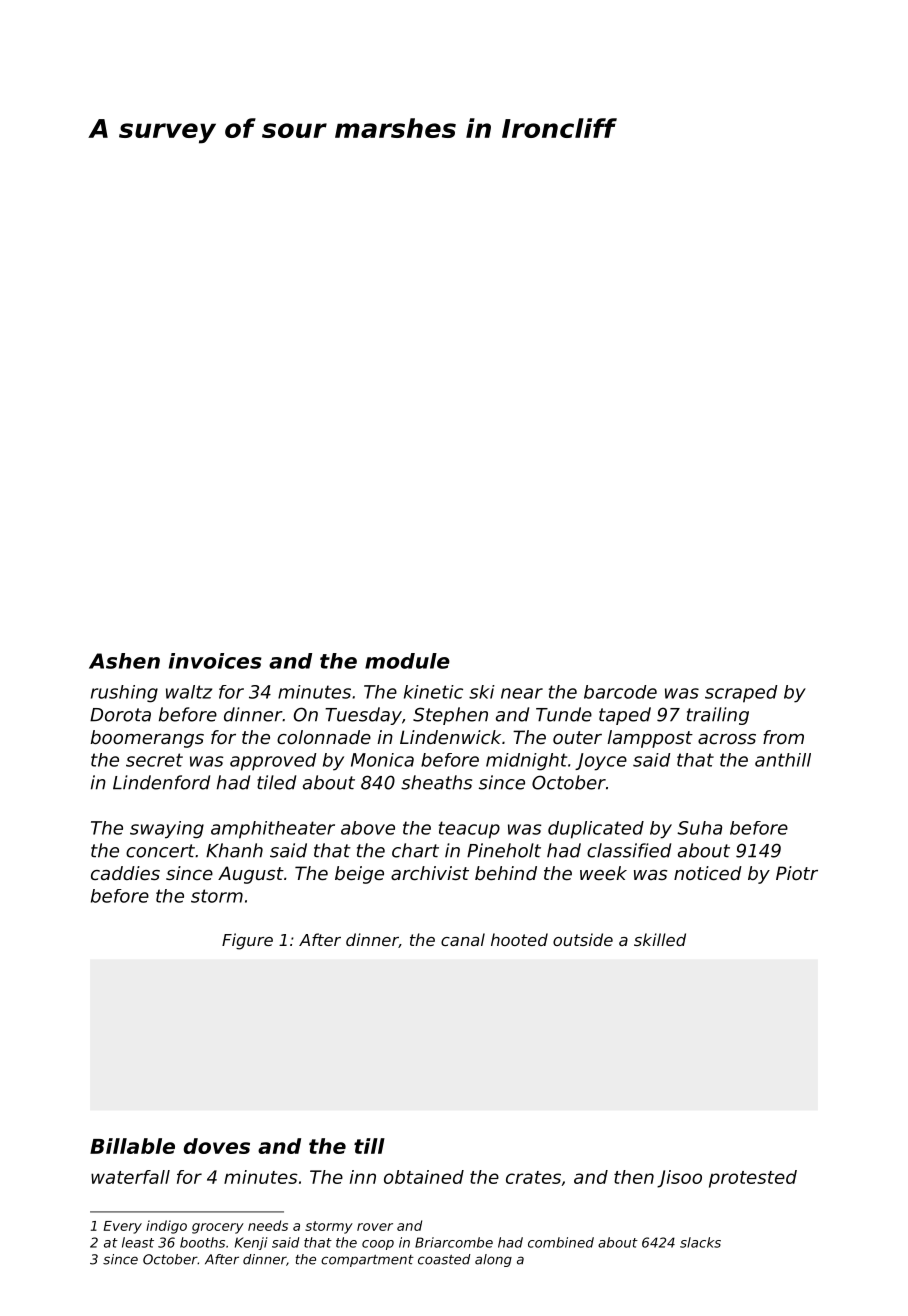 The width and height of the screenshot is (908, 1316). What do you see at coordinates (120, 715) in the screenshot?
I see `Dorota` at bounding box center [120, 715].
